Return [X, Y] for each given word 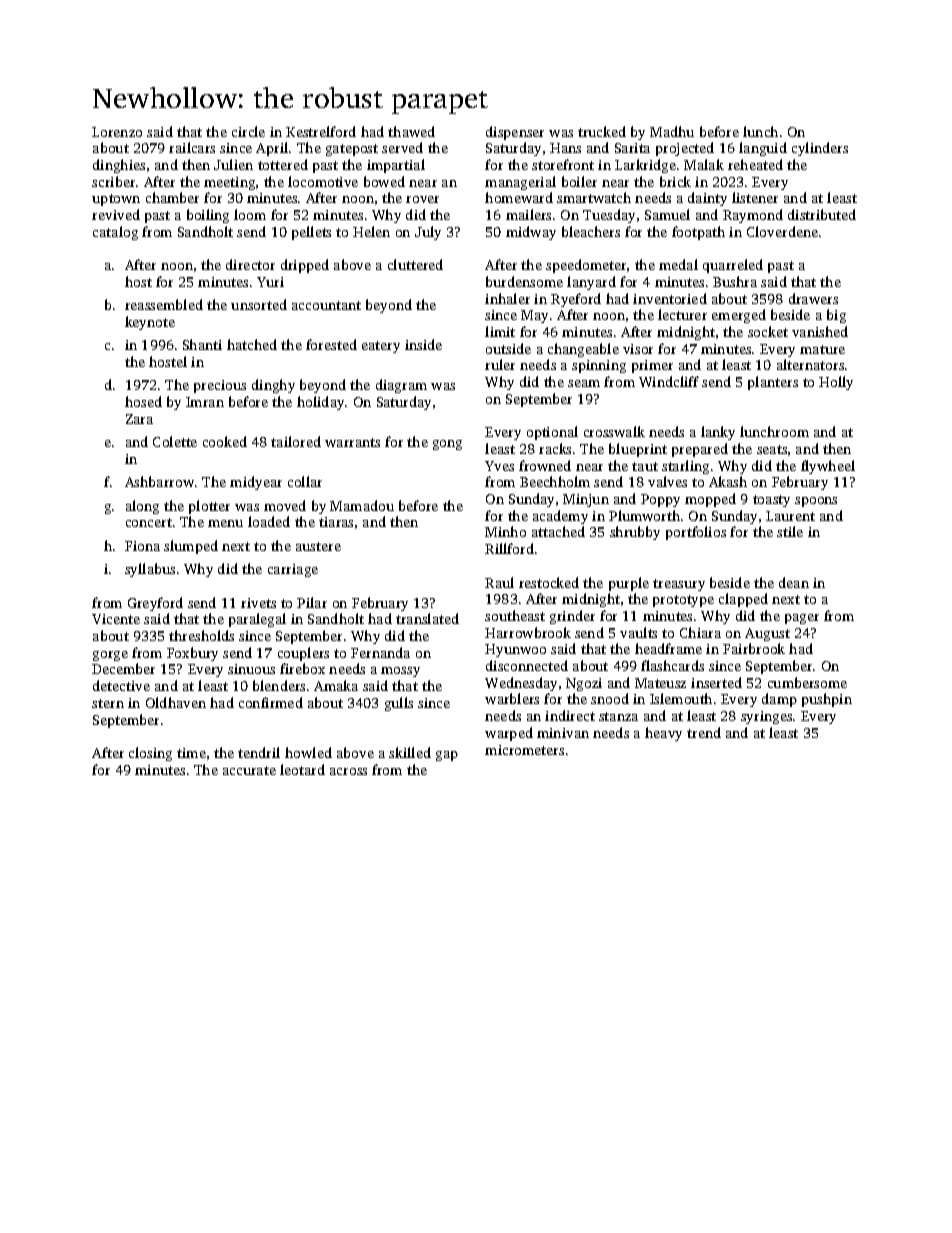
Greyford [155, 604]
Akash [728, 481]
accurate [249, 770]
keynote [150, 323]
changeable [583, 350]
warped [509, 734]
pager [802, 619]
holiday [320, 403]
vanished [820, 331]
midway [531, 233]
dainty [707, 199]
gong [447, 445]
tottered [283, 164]
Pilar [312, 602]
